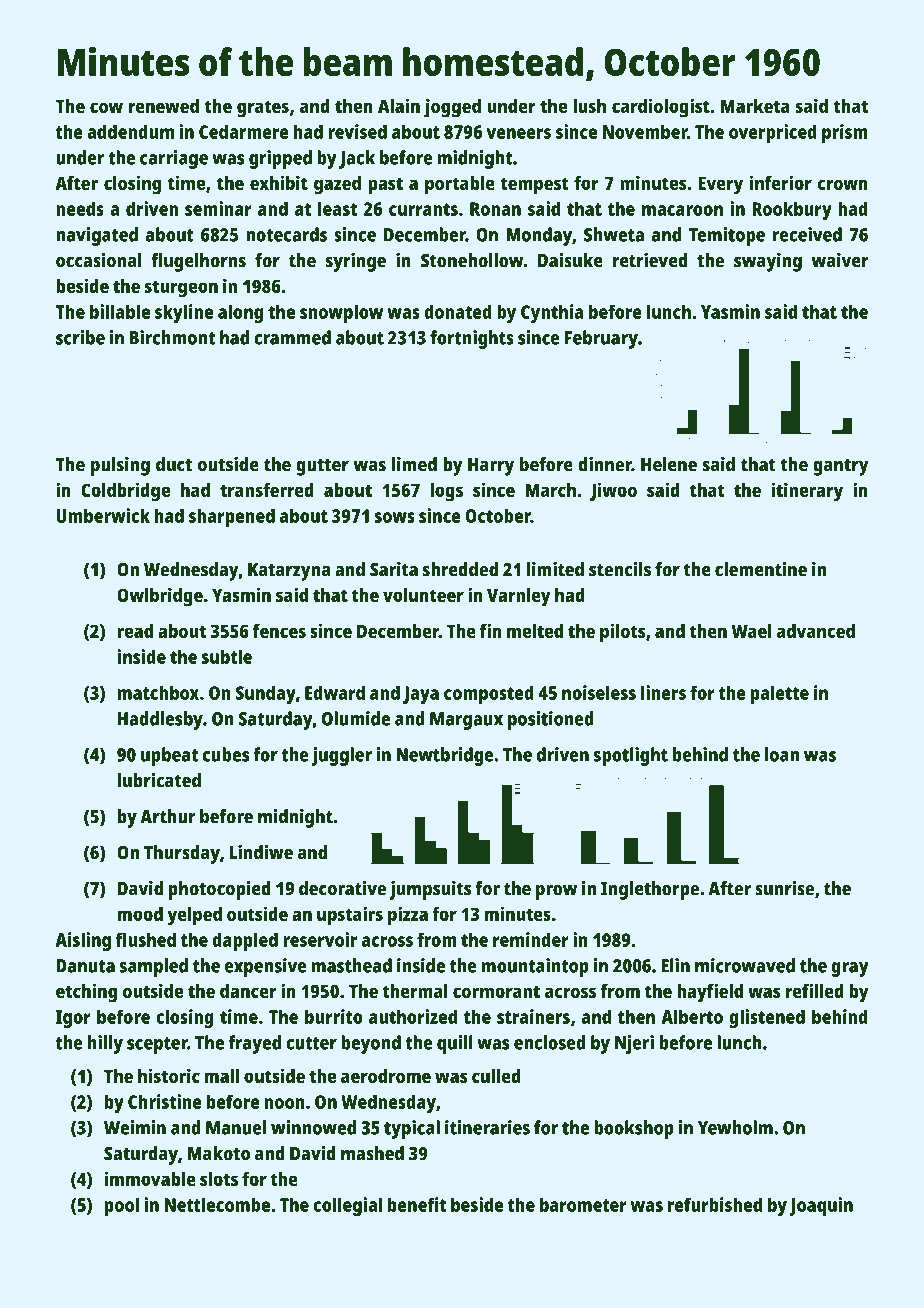 The width and height of the page is (924, 1308). What do you see at coordinates (254, 1044) in the page?
I see `frayed` at bounding box center [254, 1044].
